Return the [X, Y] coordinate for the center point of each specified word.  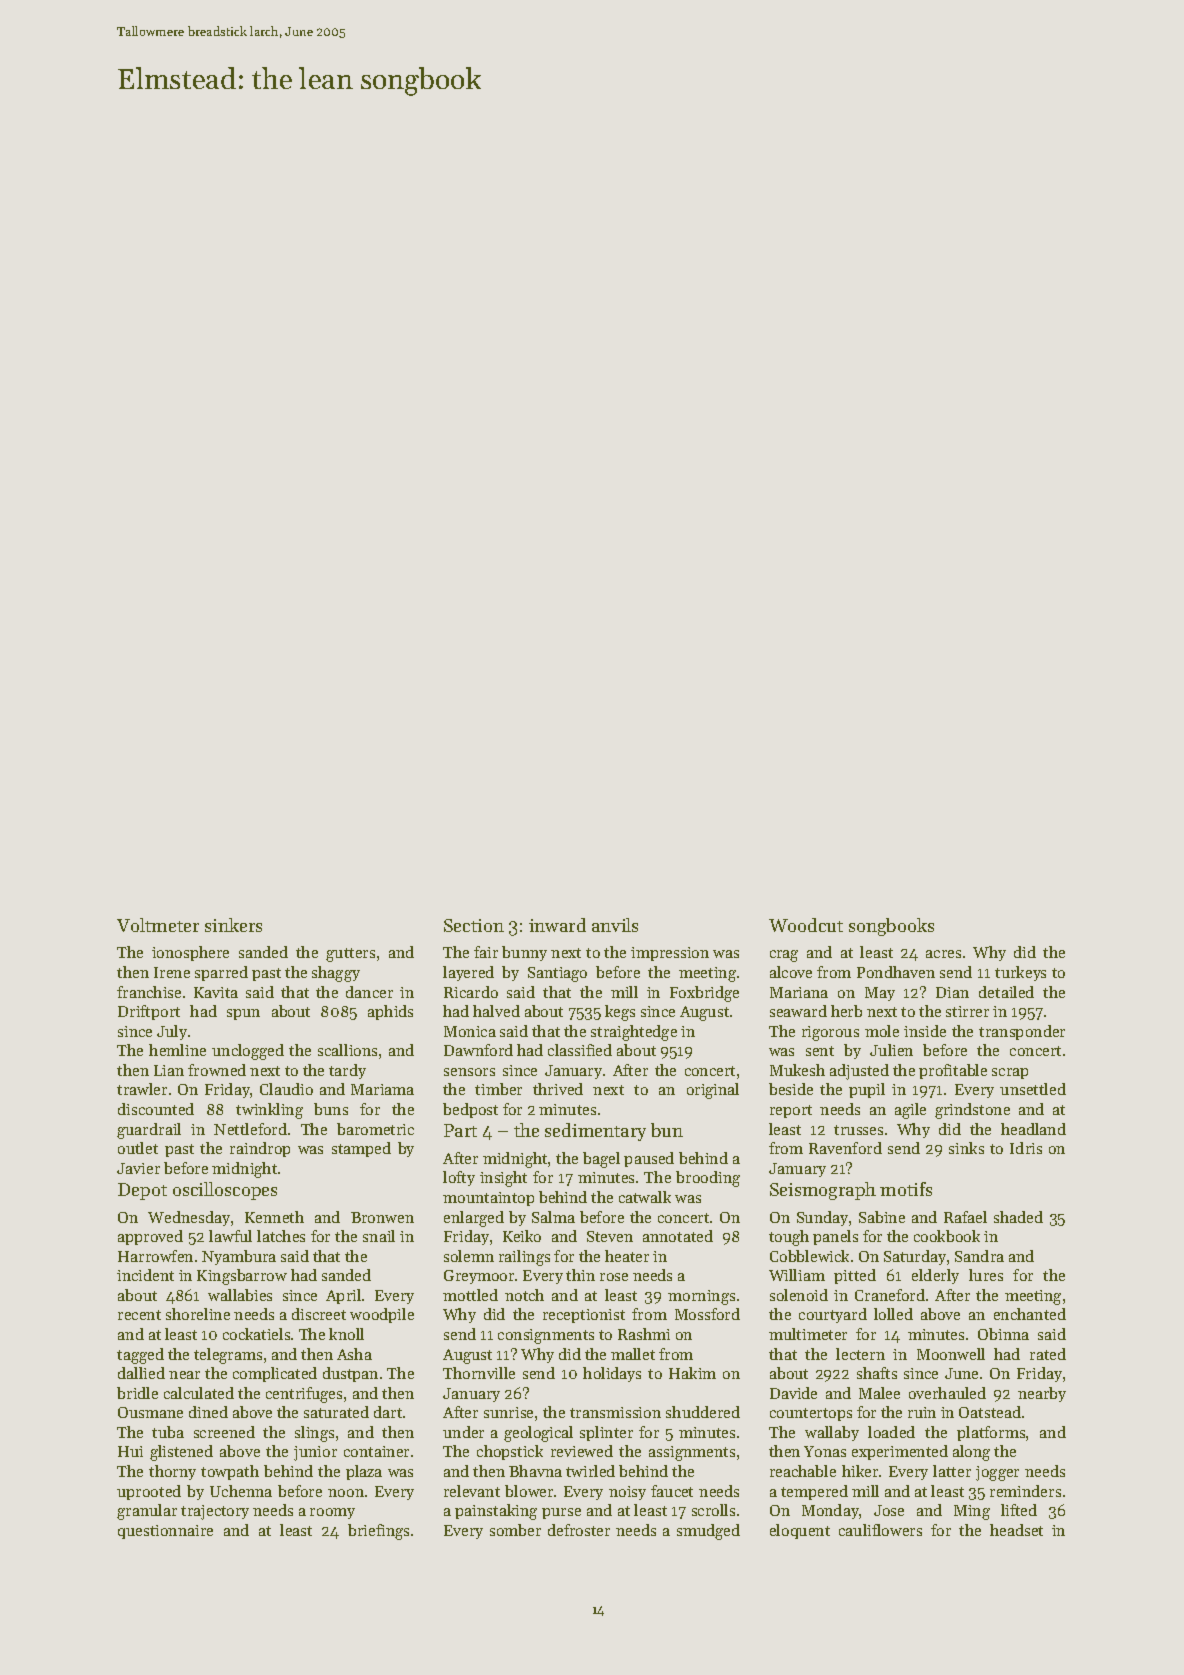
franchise [149, 992]
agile [910, 1111]
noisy [627, 1493]
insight [503, 1179]
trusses [858, 1130]
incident [145, 1275]
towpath [230, 1472]
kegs [620, 1013]
